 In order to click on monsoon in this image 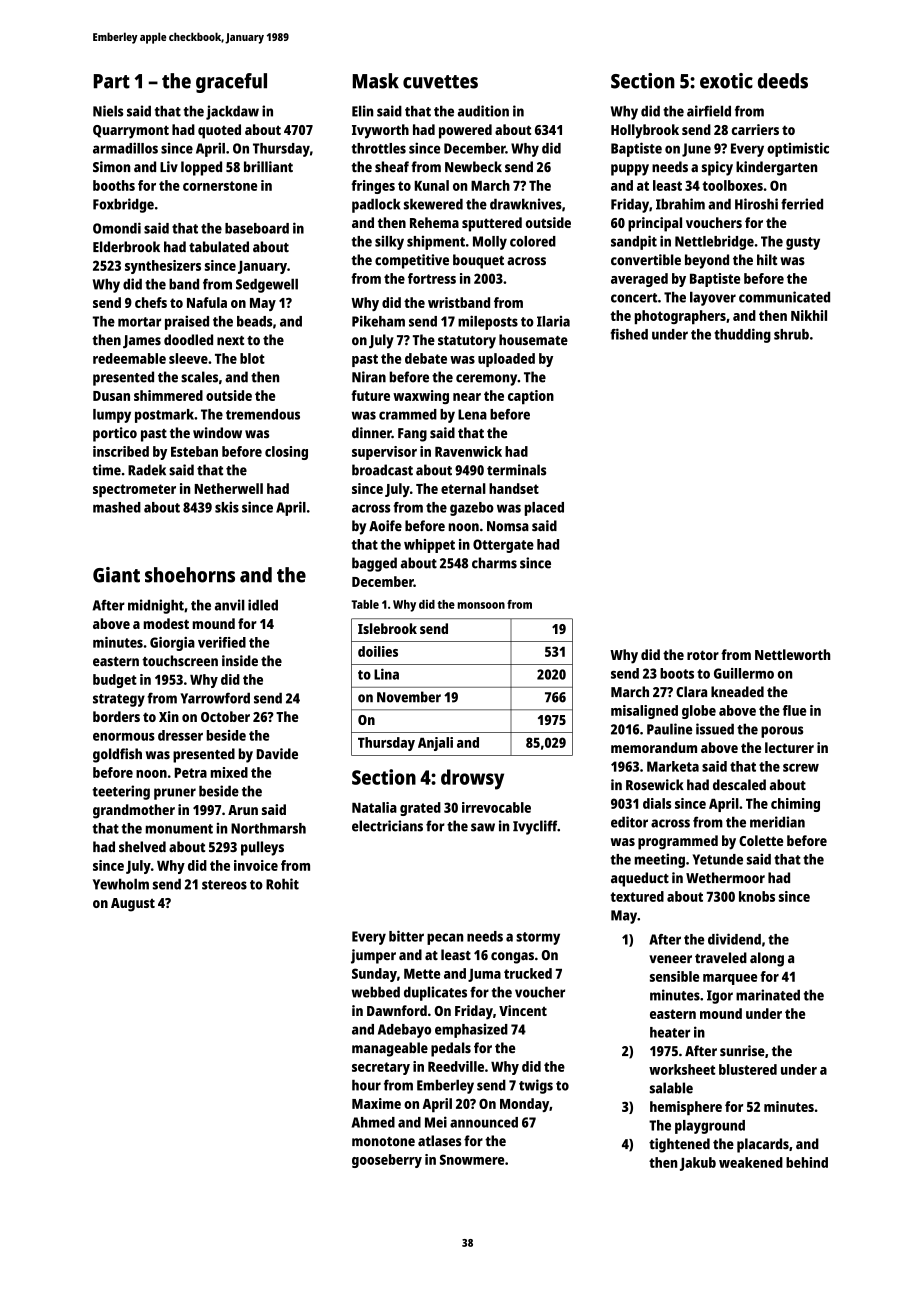, I will do `click(481, 605)`.
